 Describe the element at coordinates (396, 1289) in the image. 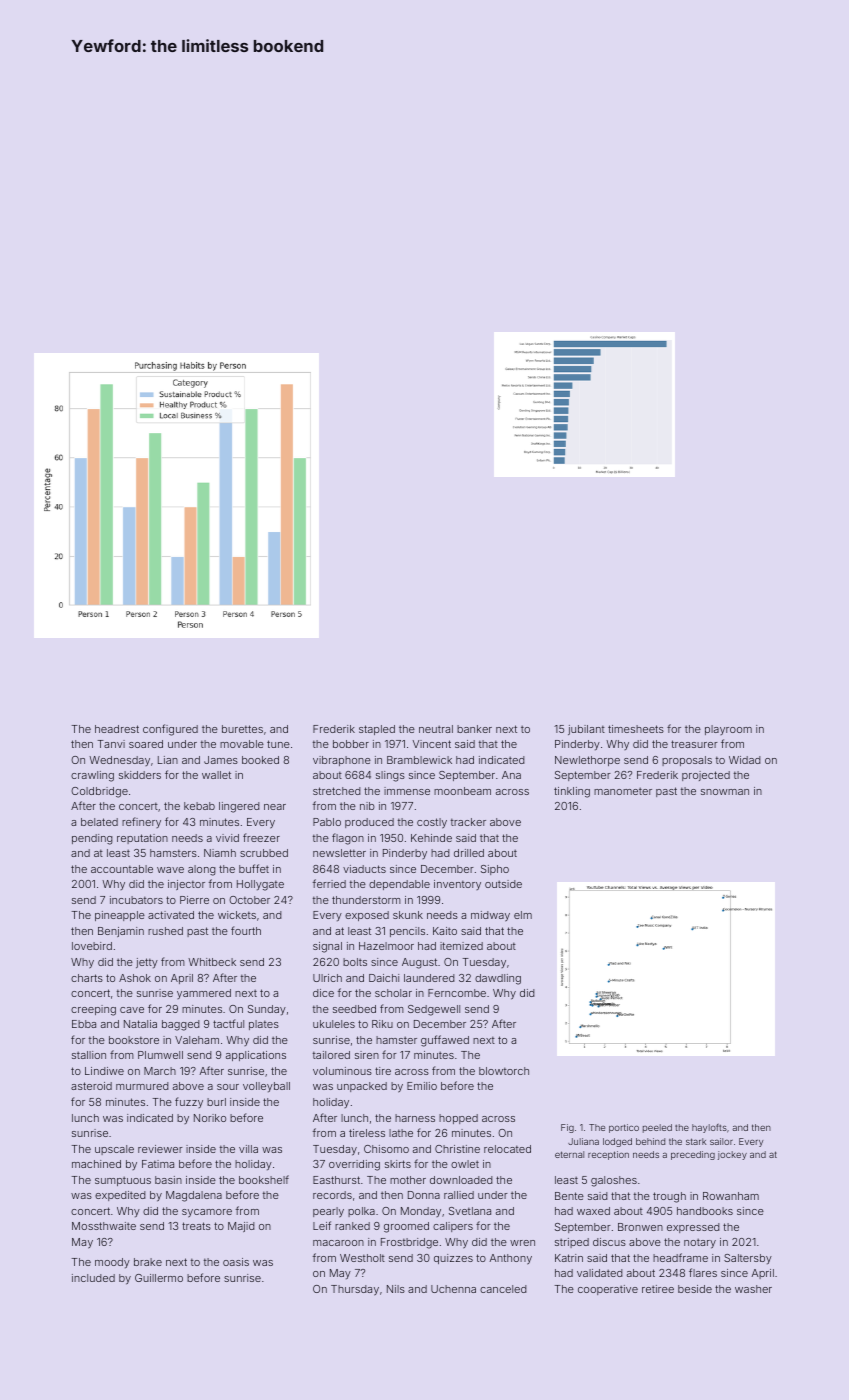

I see `Nils` at that location.
